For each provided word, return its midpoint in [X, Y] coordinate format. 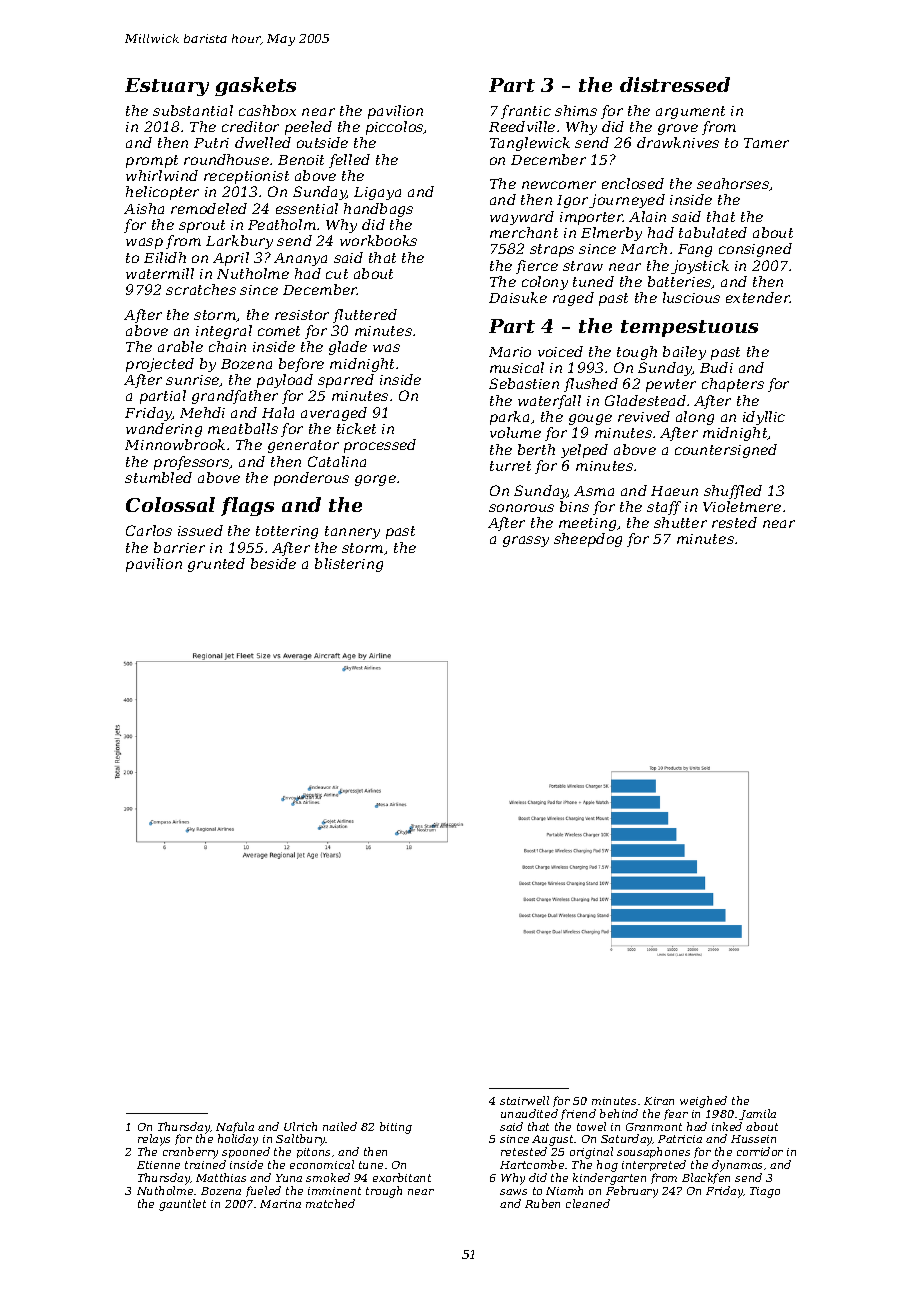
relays [154, 1140]
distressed [675, 84]
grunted [216, 565]
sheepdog [588, 540]
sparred [346, 381]
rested [734, 522]
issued [200, 530]
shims [576, 110]
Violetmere [742, 506]
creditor [250, 126]
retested [524, 1151]
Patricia [680, 1139]
